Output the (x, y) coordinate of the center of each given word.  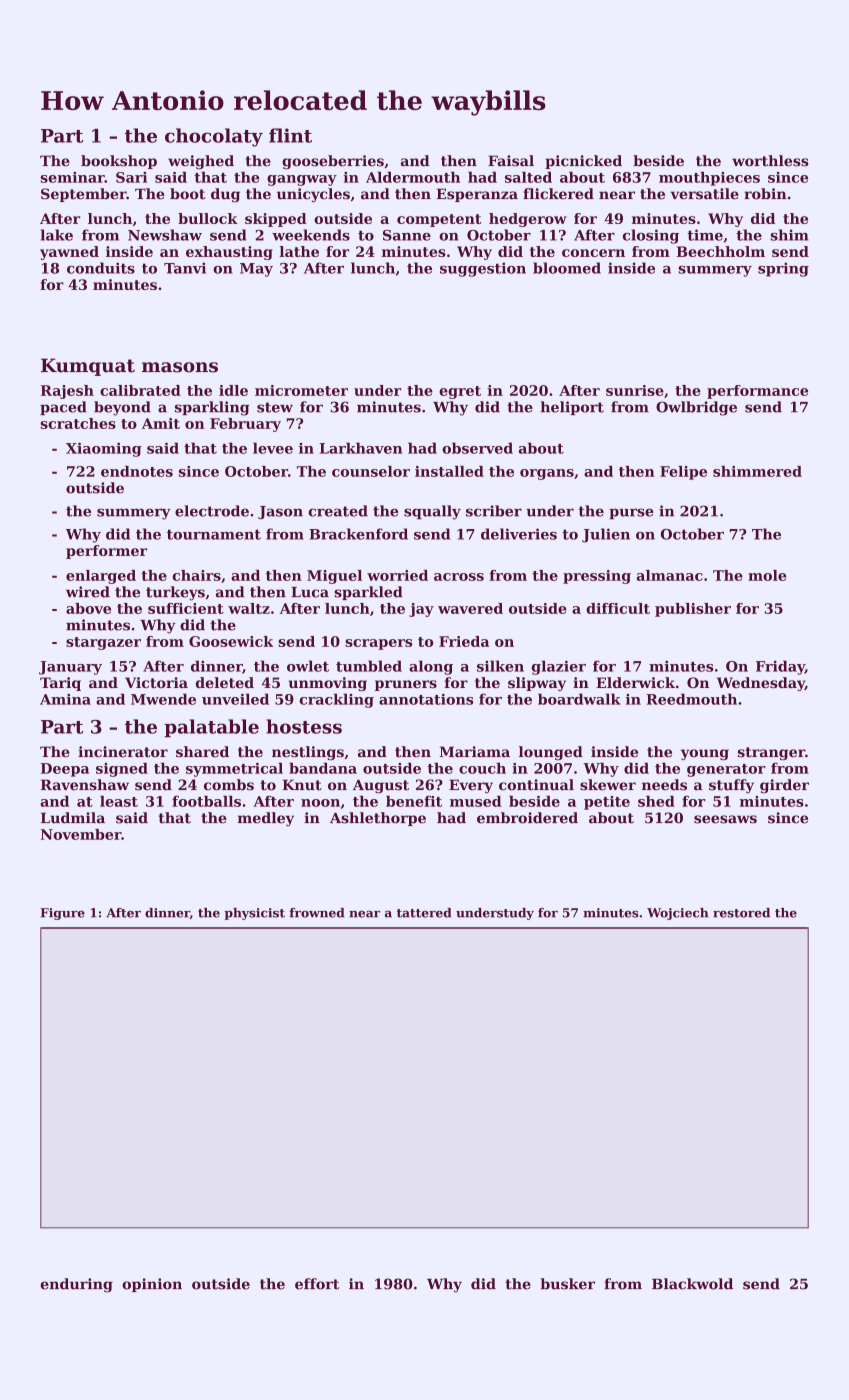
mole (767, 575)
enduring (76, 1285)
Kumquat (88, 367)
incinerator (123, 752)
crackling (336, 700)
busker (567, 1284)
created (338, 511)
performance (757, 392)
